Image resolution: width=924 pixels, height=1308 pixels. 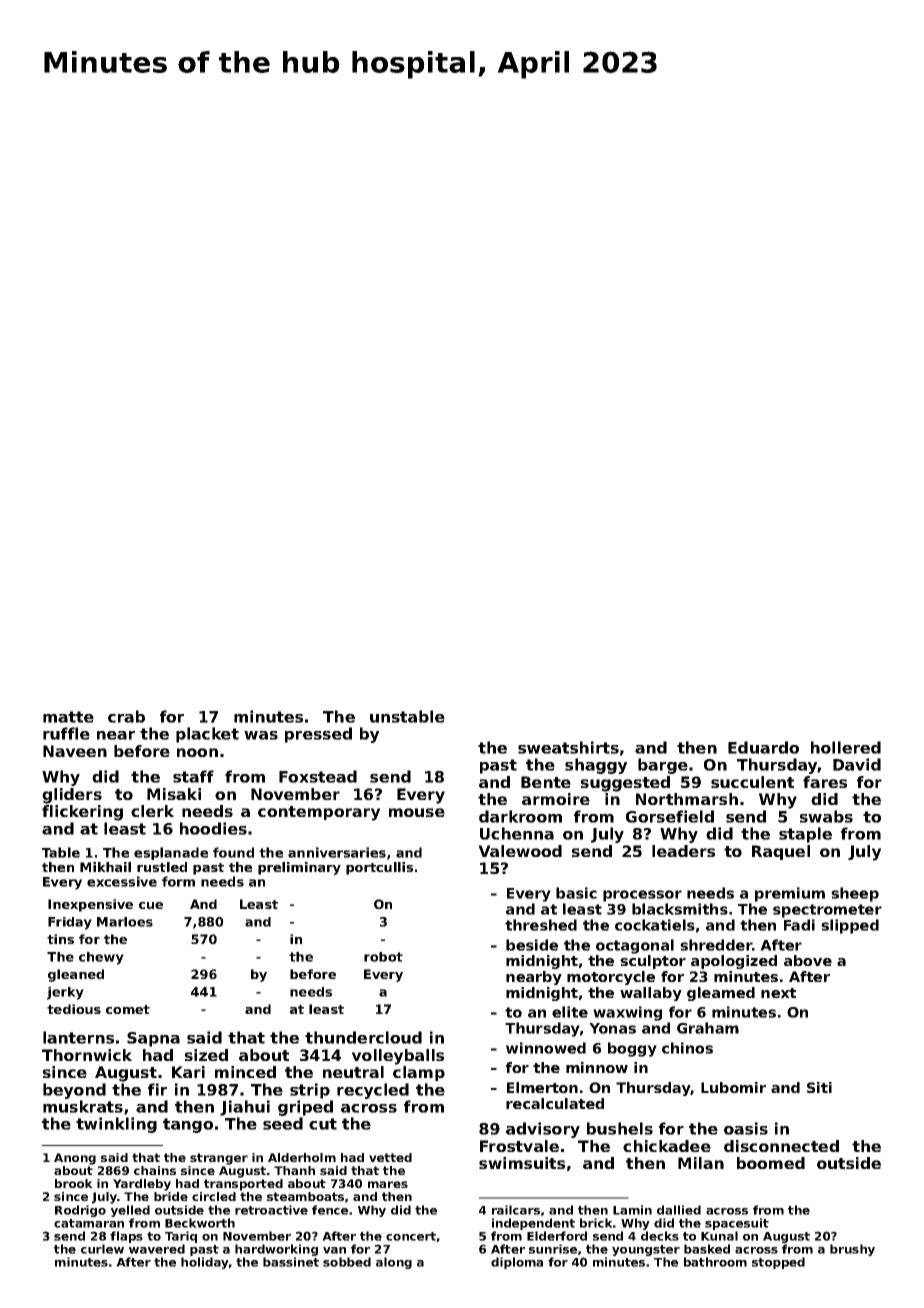 What do you see at coordinates (733, 1087) in the screenshot?
I see `Lubomir` at bounding box center [733, 1087].
